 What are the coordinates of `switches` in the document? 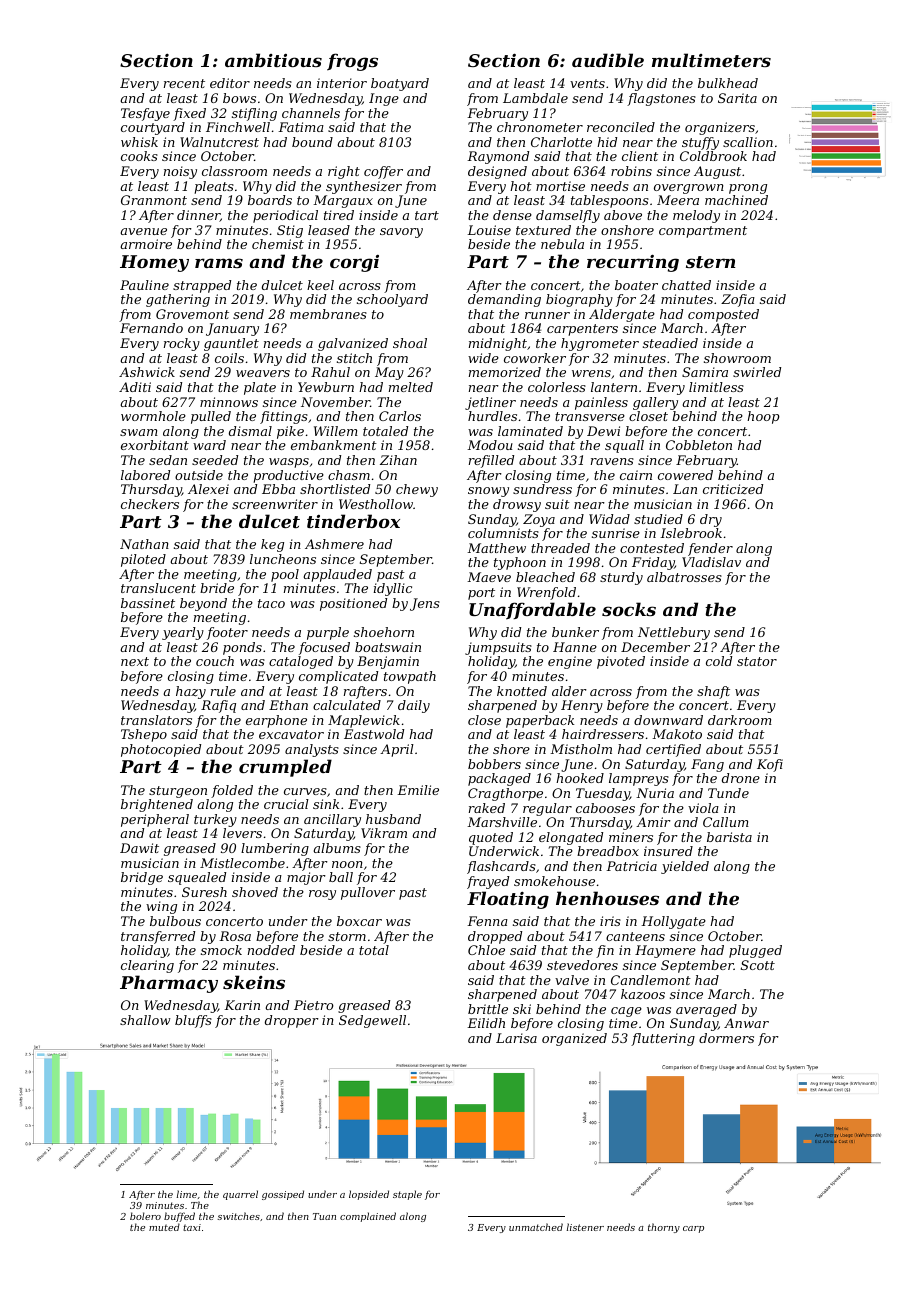 It's located at (238, 1216).
